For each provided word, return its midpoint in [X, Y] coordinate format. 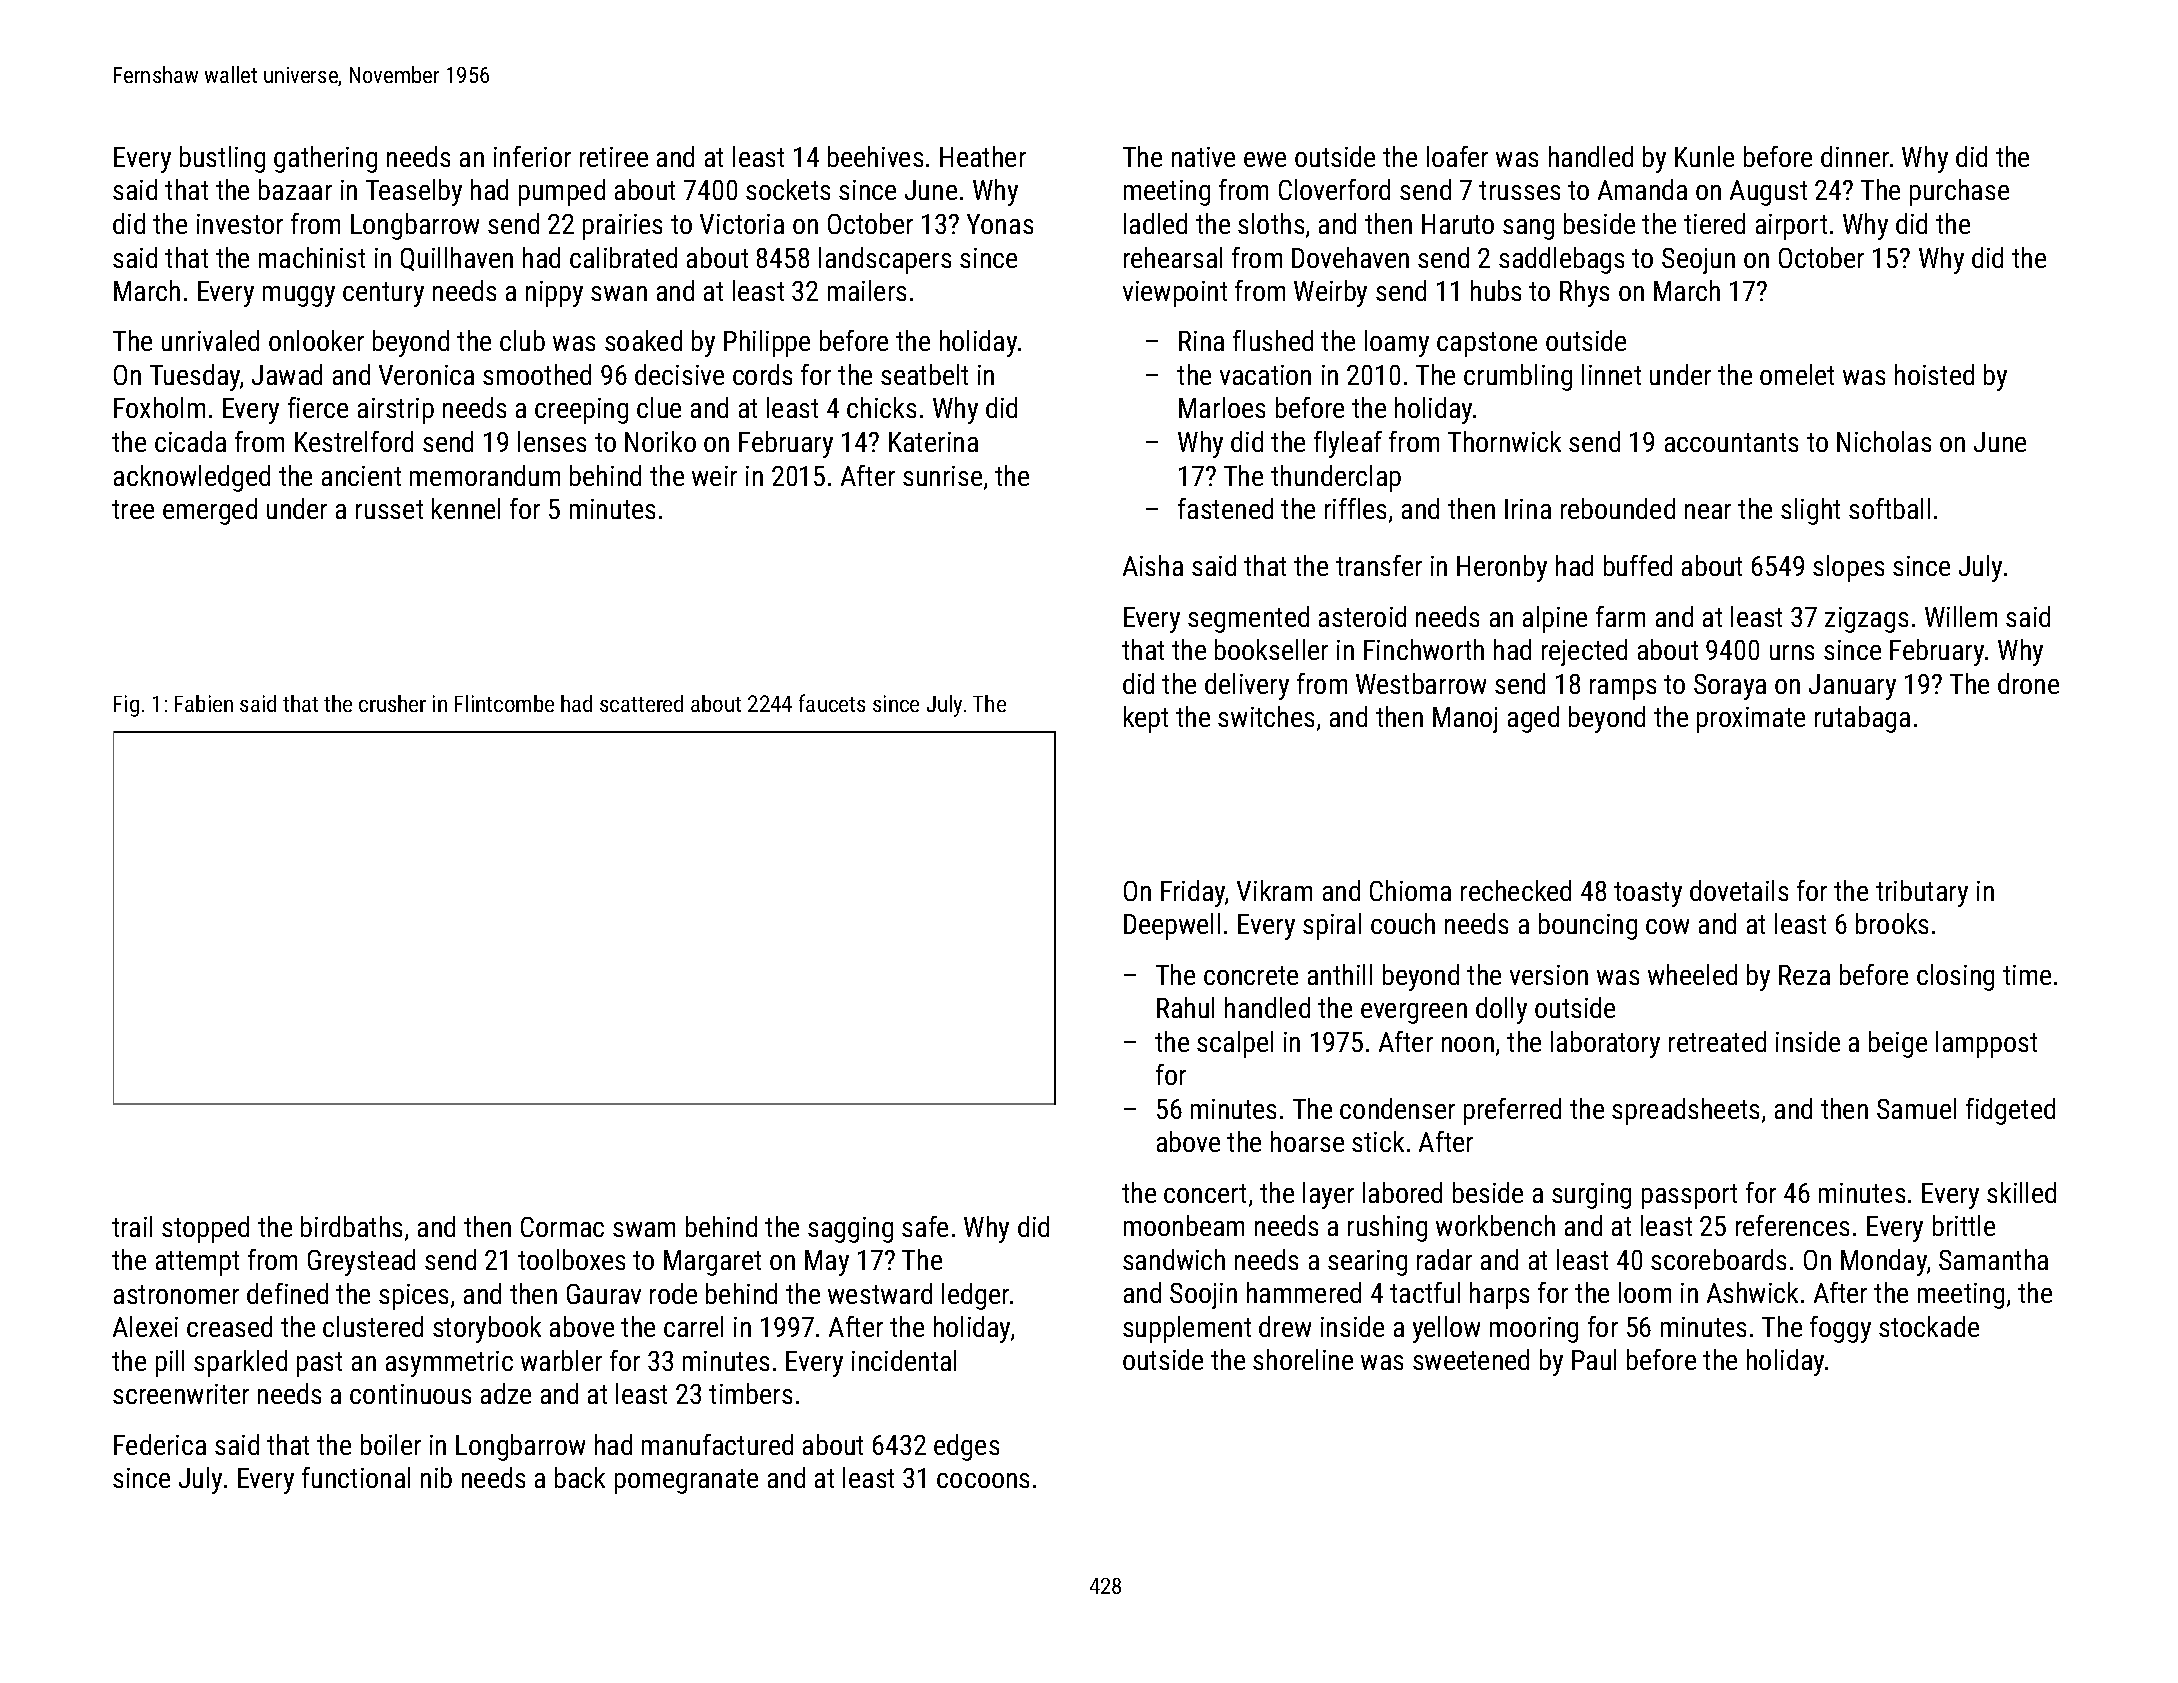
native [1203, 157]
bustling [222, 159]
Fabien [204, 703]
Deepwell [1172, 926]
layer [1328, 1195]
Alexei [145, 1326]
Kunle [1704, 156]
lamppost [1986, 1044]
